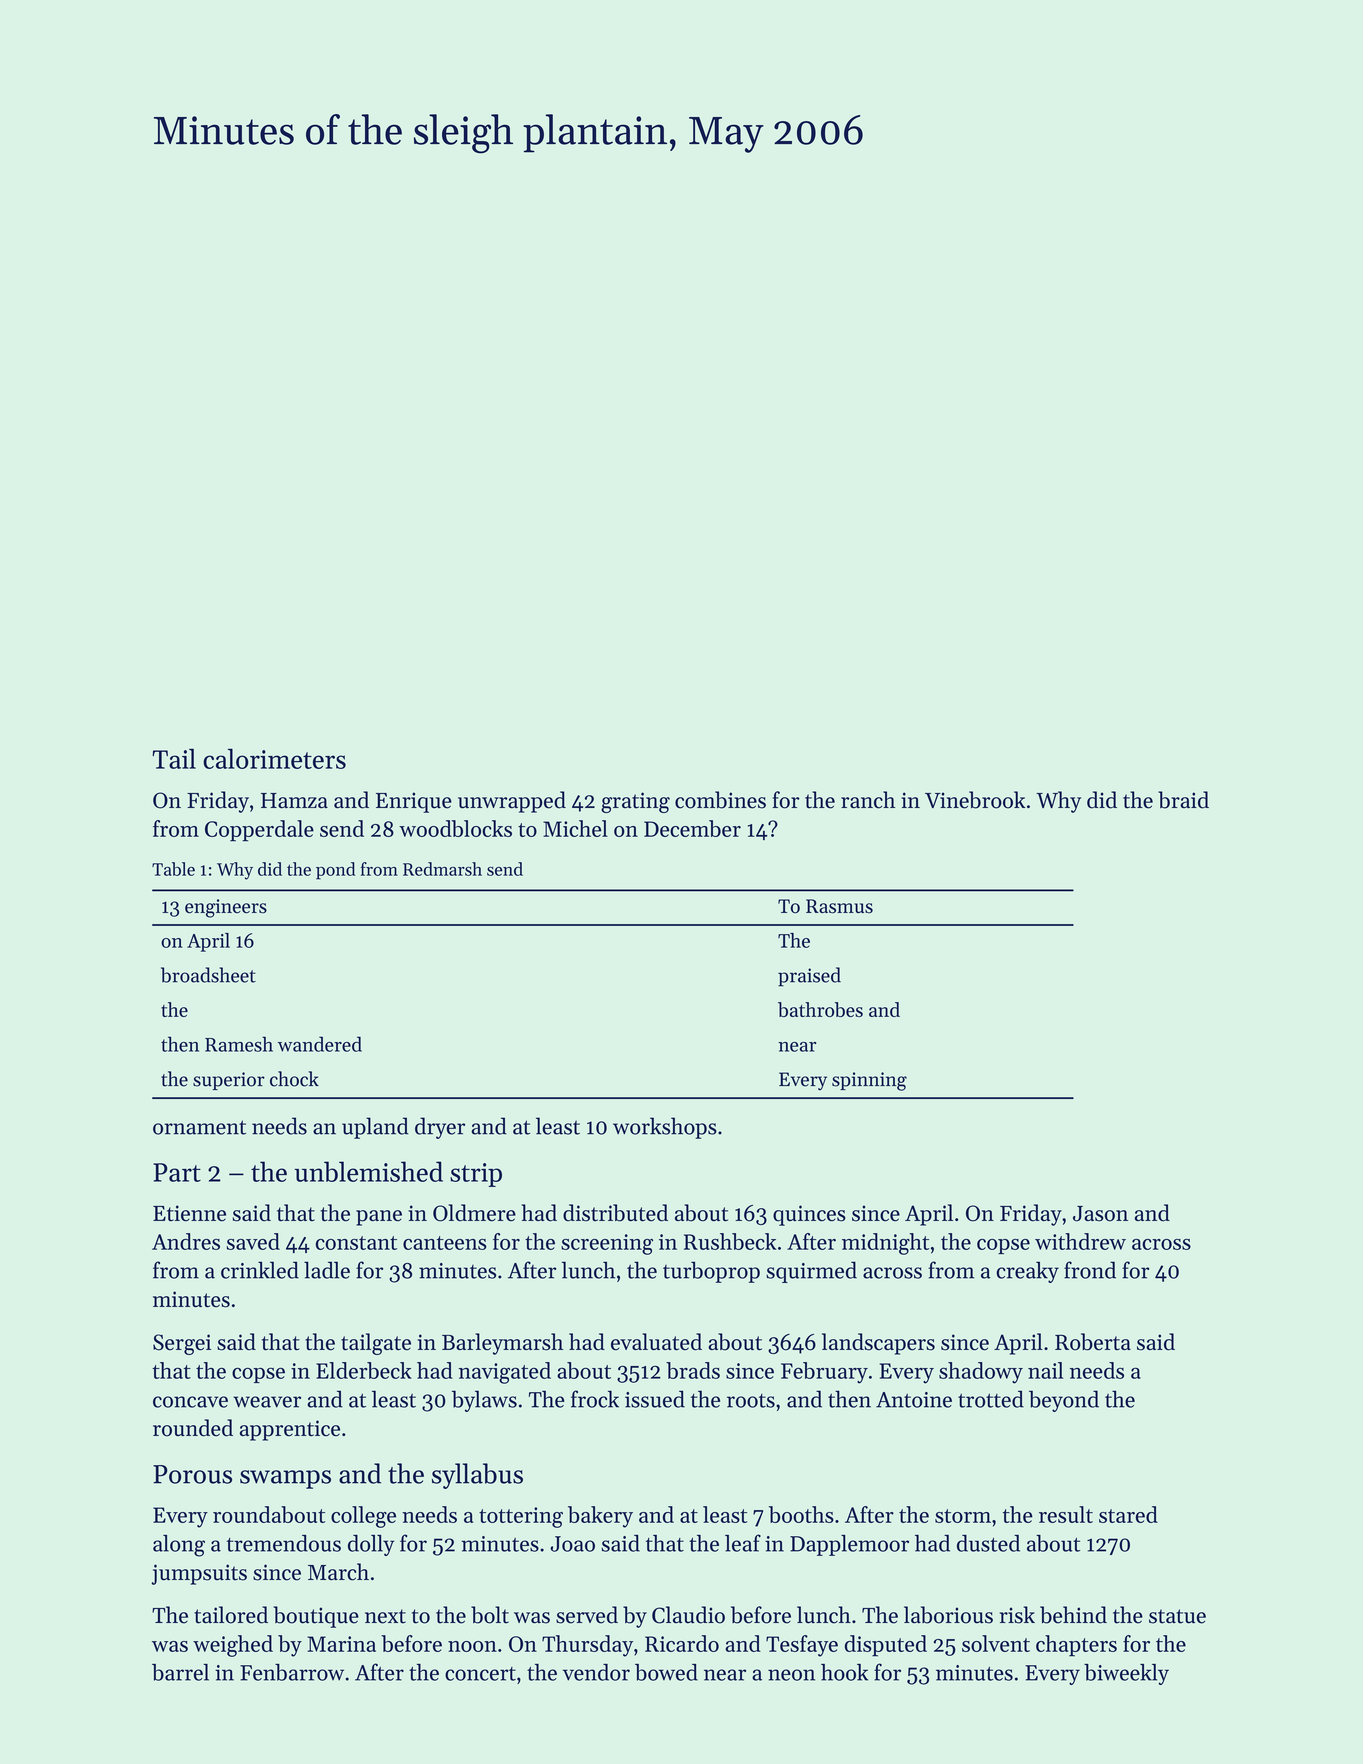 The width and height of the document is (1363, 1764). I want to click on booths, so click(801, 1514).
